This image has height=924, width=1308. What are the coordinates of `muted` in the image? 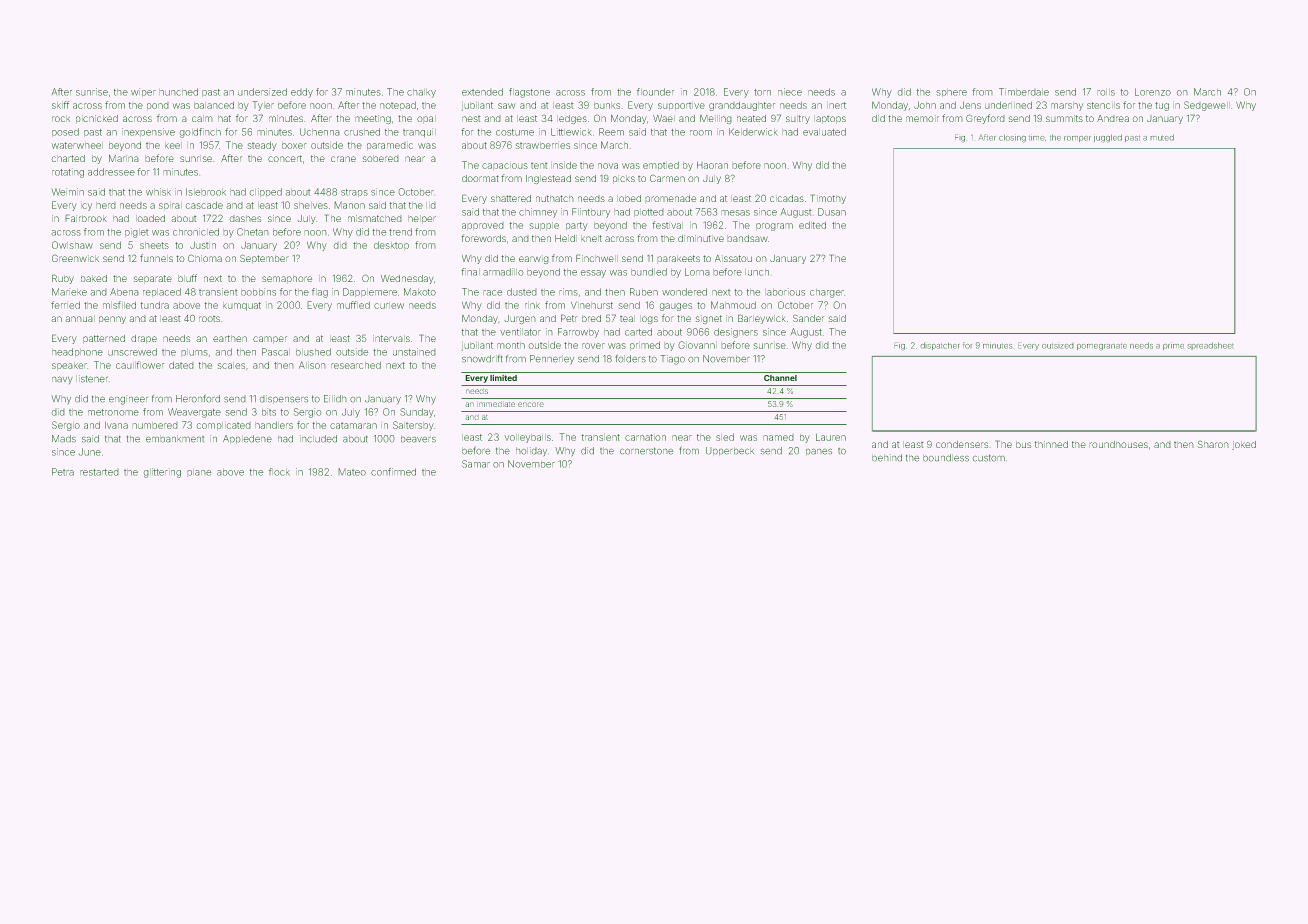 It's located at (1162, 137).
